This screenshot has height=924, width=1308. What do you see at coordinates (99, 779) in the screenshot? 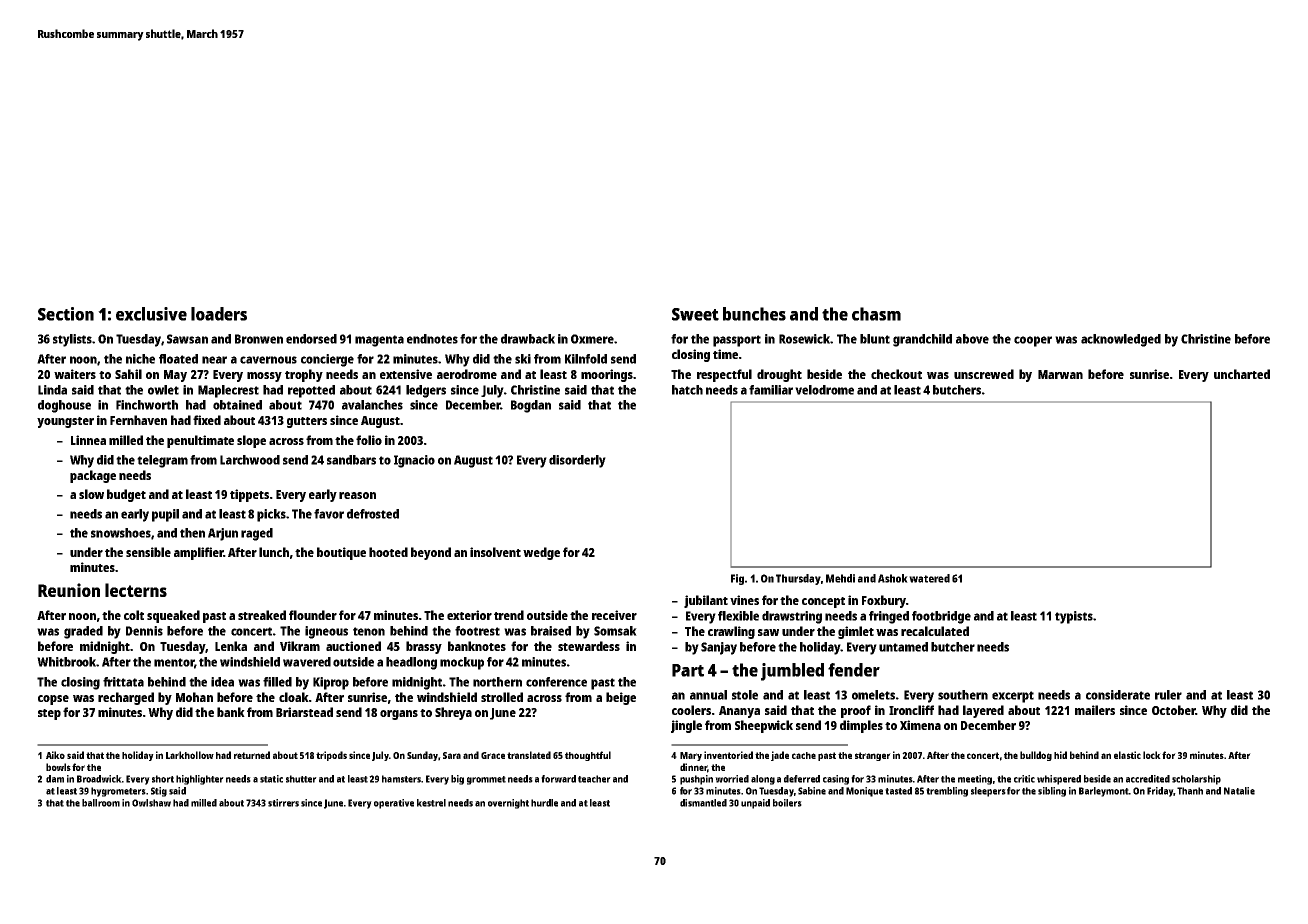
I see `Broadwick` at bounding box center [99, 779].
